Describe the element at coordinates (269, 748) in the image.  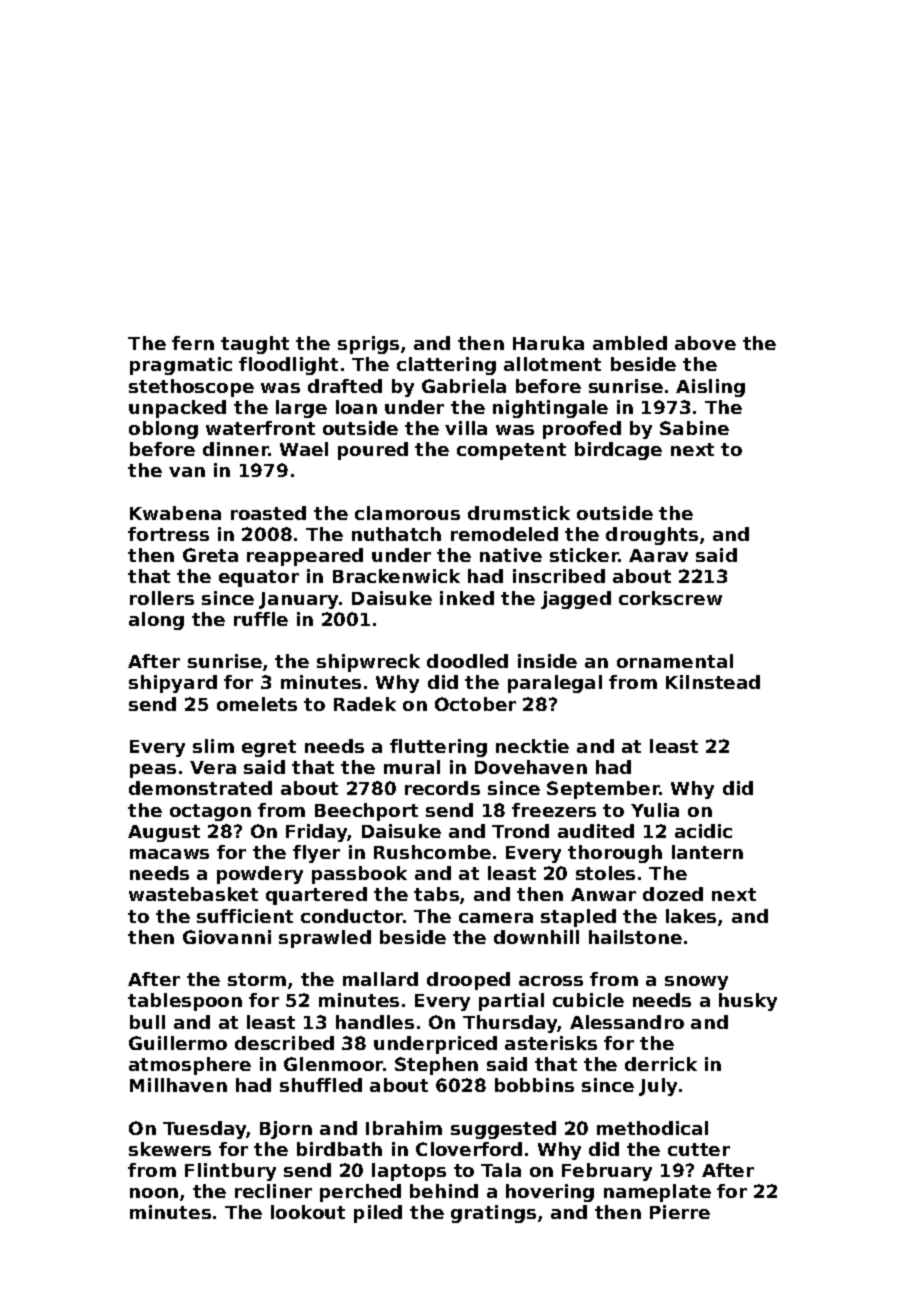
I see `egret` at that location.
